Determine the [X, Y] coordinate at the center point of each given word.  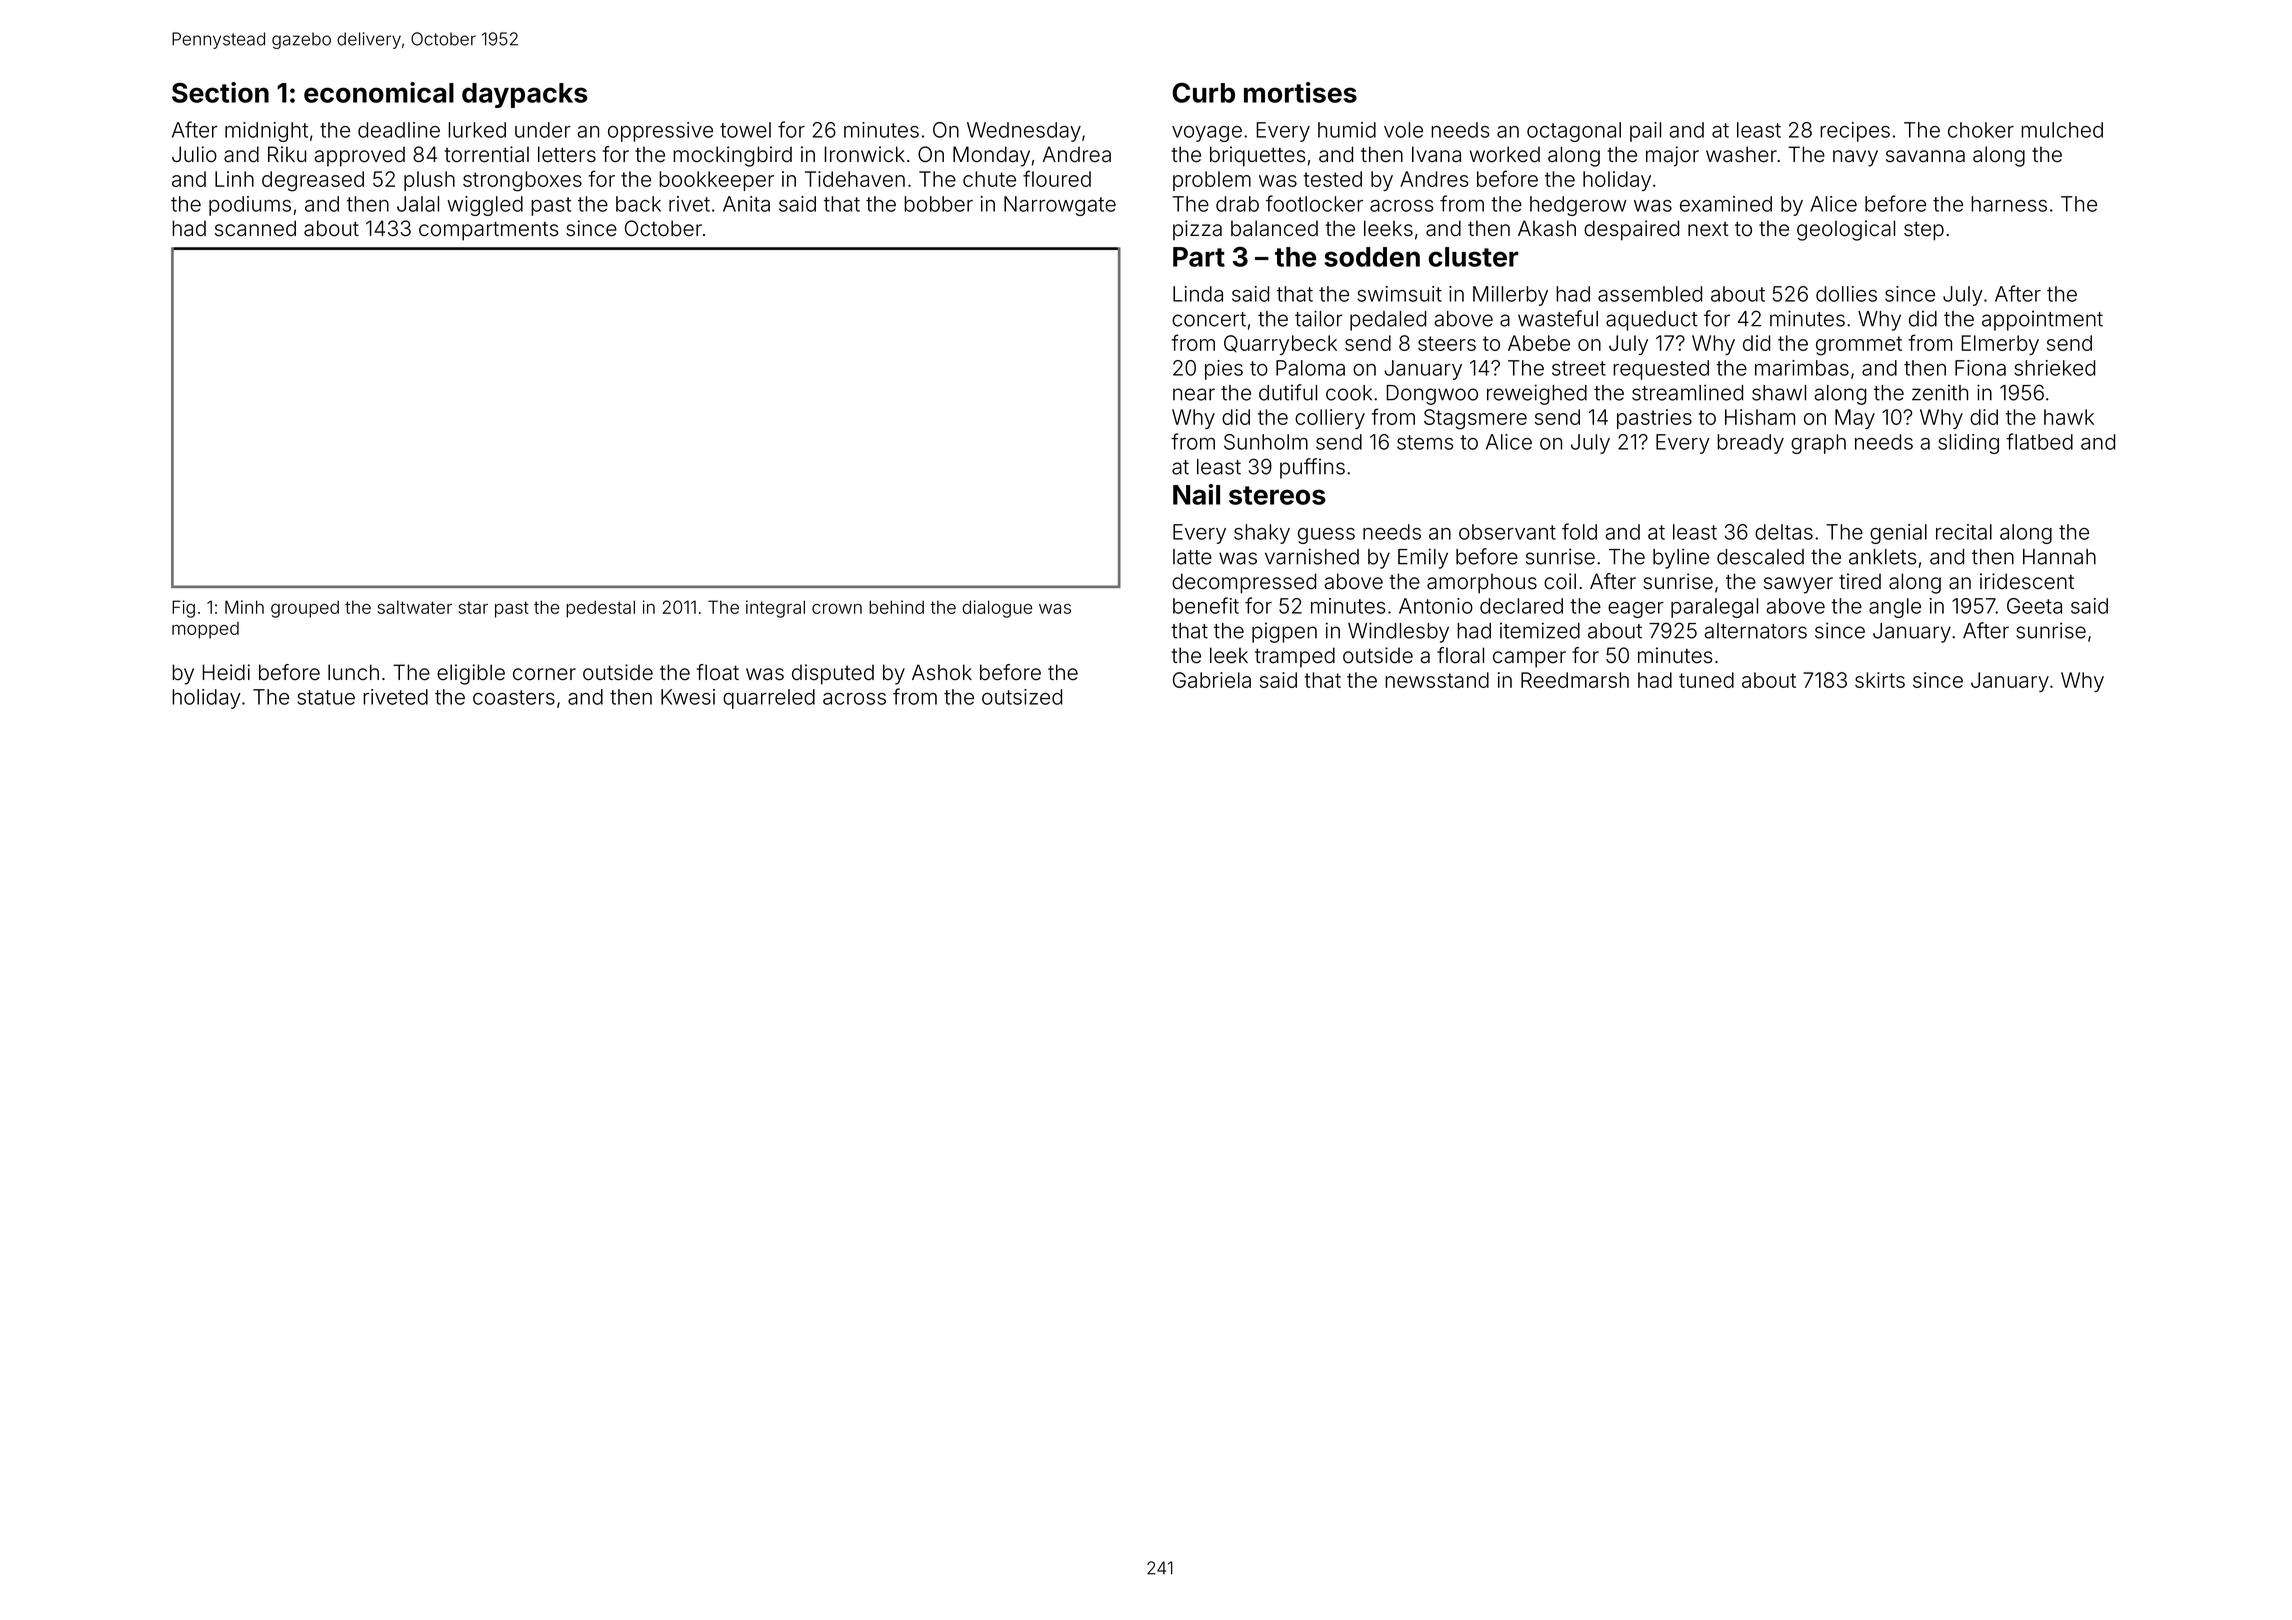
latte [1192, 557]
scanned [255, 228]
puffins [1312, 468]
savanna [1925, 156]
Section [220, 92]
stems [1425, 442]
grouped [305, 609]
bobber [938, 204]
